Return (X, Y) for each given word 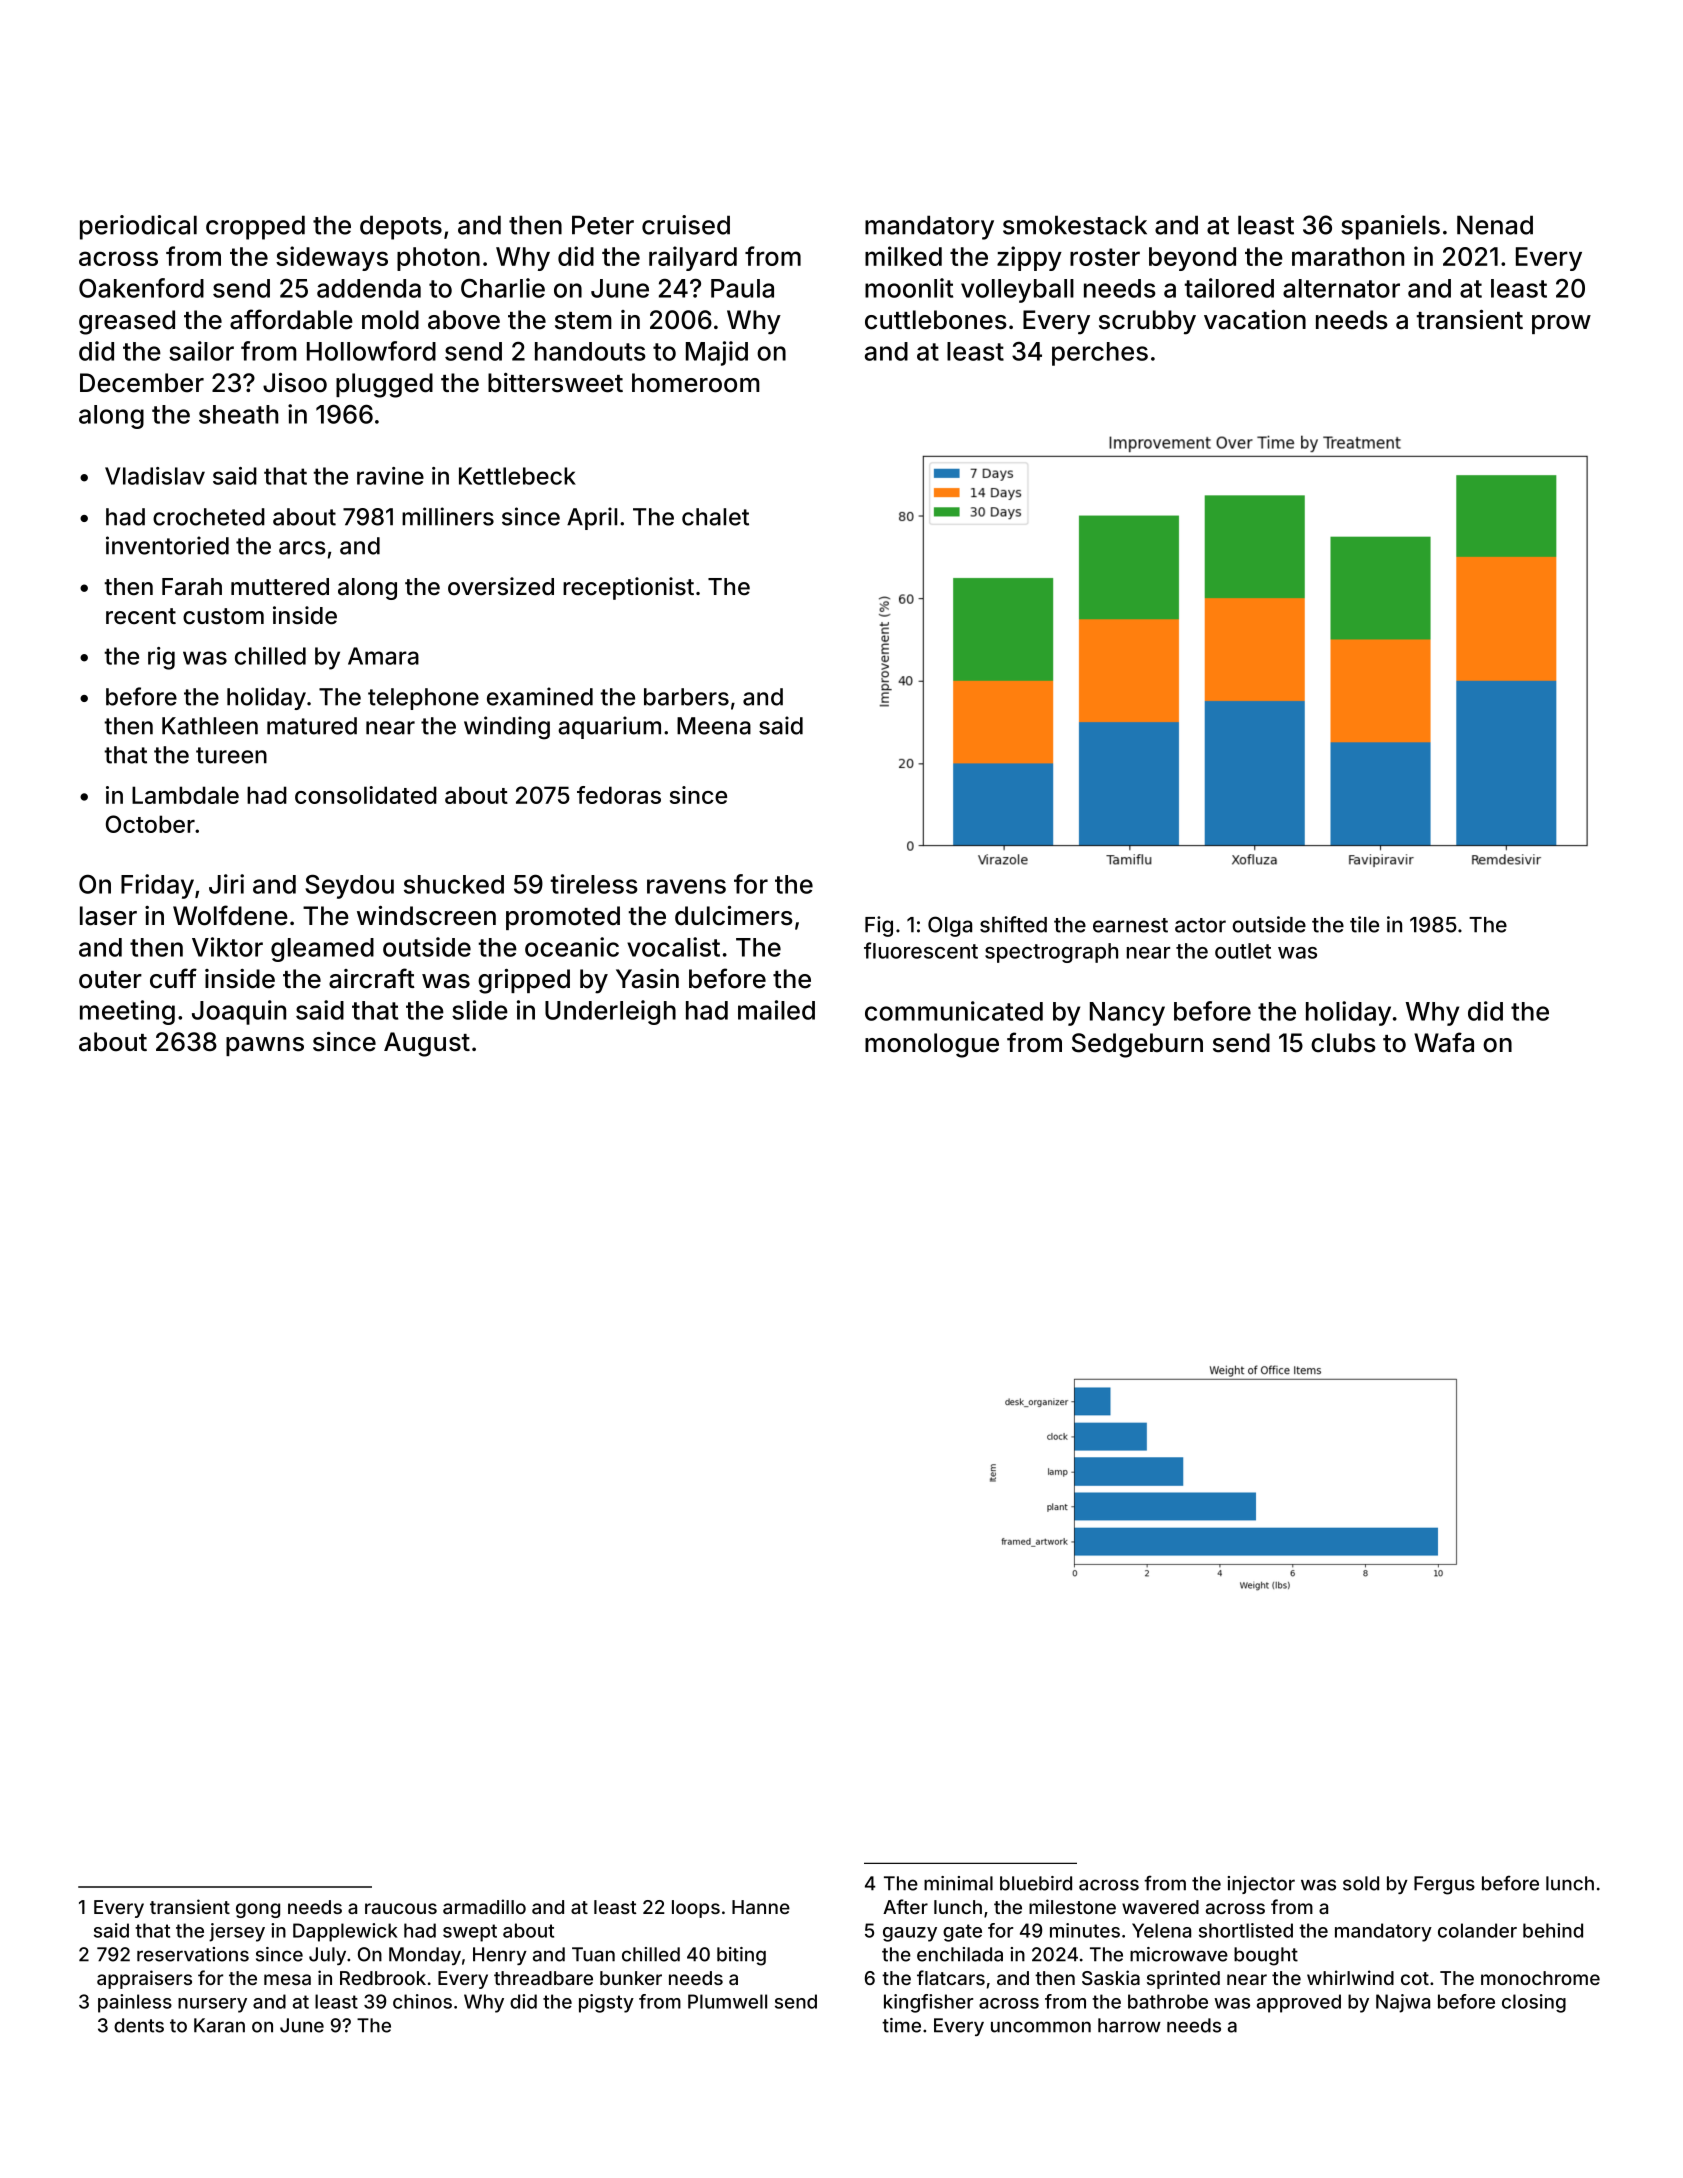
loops (696, 1909)
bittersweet (555, 383)
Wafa (1444, 1042)
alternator (1341, 288)
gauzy (910, 1934)
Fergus (1444, 1885)
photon (438, 259)
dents (139, 2025)
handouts (590, 351)
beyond (1192, 259)
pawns (265, 1046)
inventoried (167, 545)
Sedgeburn (1137, 1045)
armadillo (484, 1906)
